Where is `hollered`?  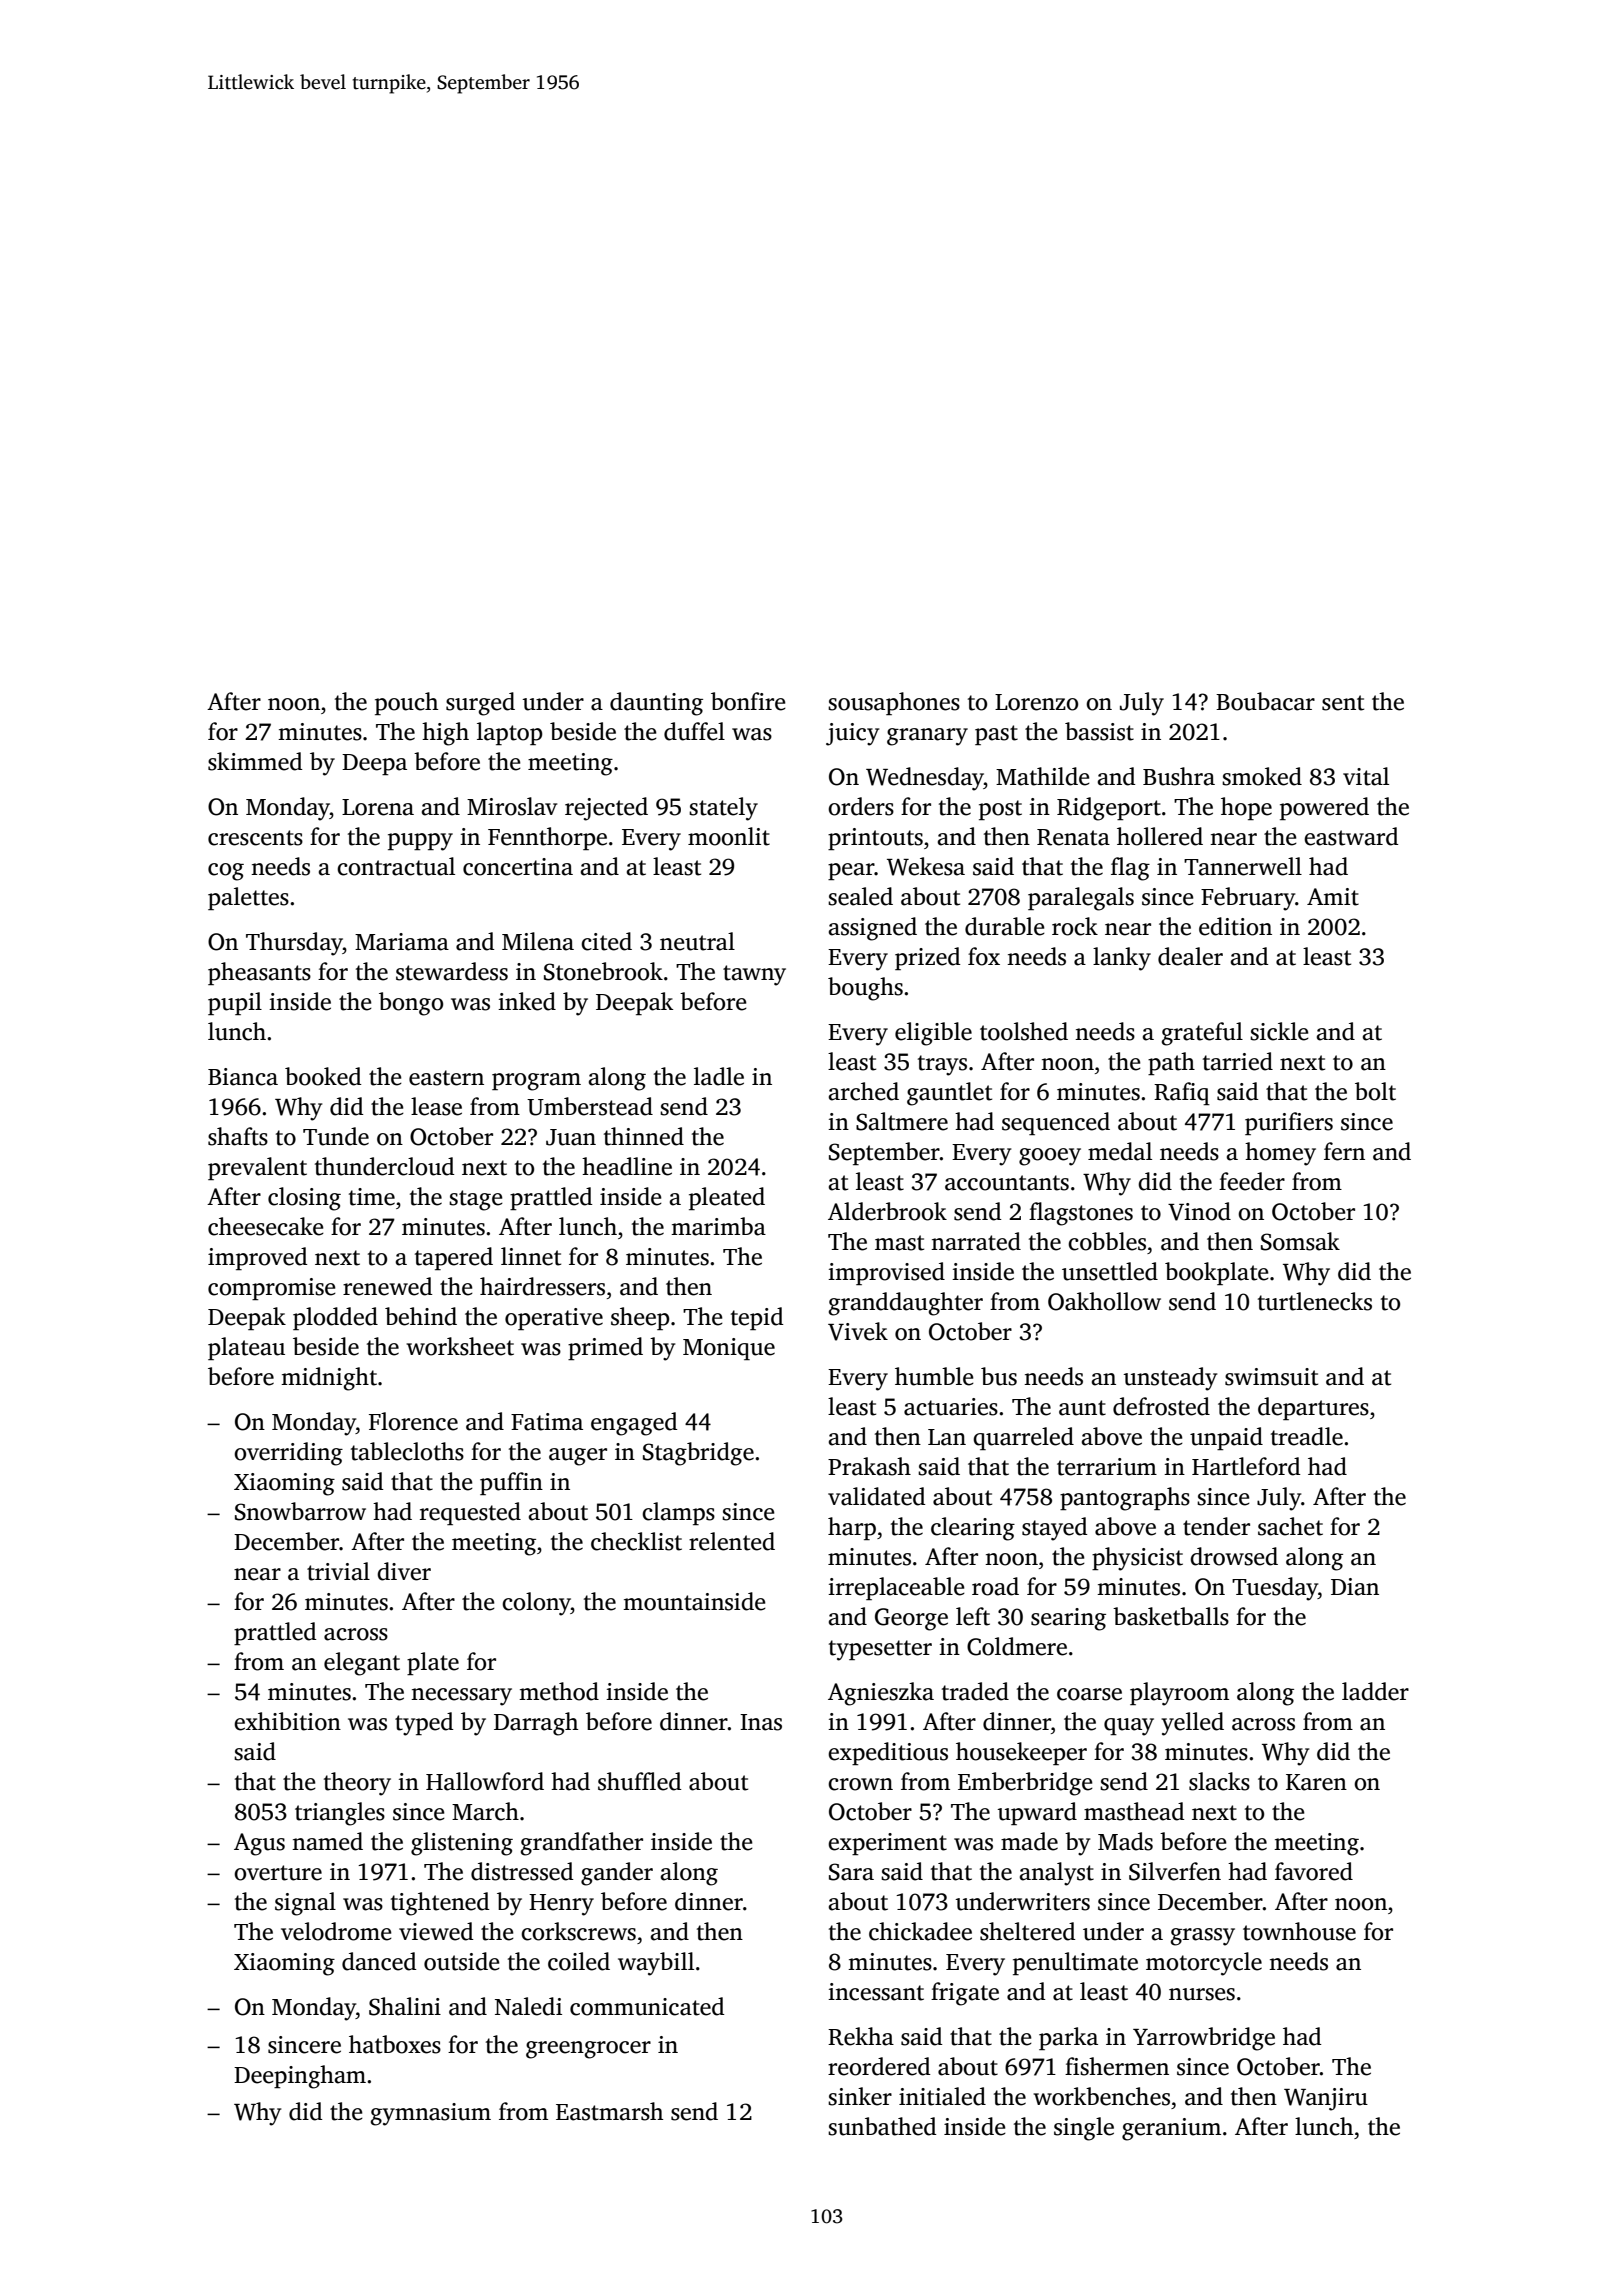
hollered is located at coordinates (1160, 836).
